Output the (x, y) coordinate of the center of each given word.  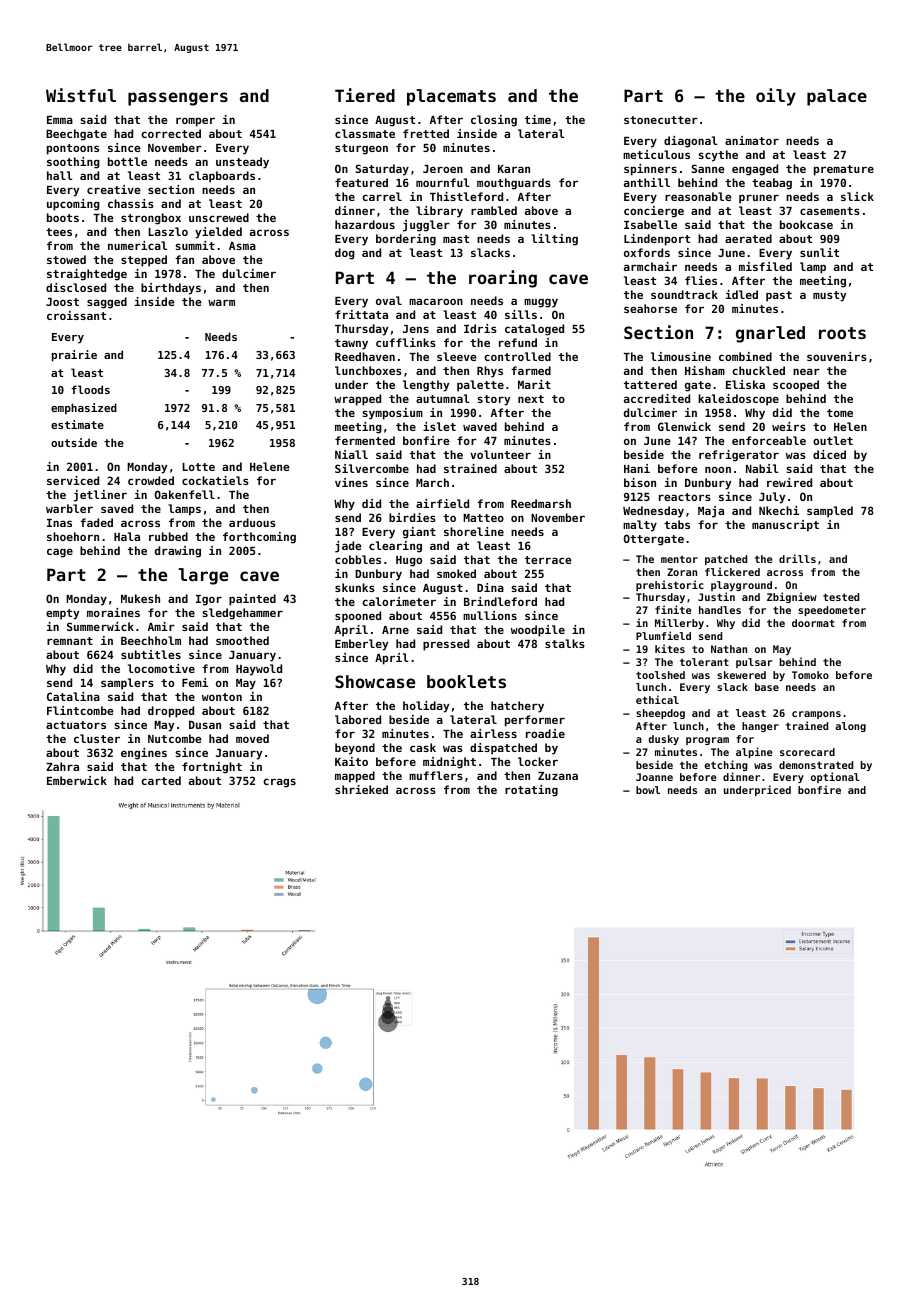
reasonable (698, 196)
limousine (681, 356)
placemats (451, 97)
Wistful (81, 95)
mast (456, 239)
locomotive (161, 668)
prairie (74, 356)
